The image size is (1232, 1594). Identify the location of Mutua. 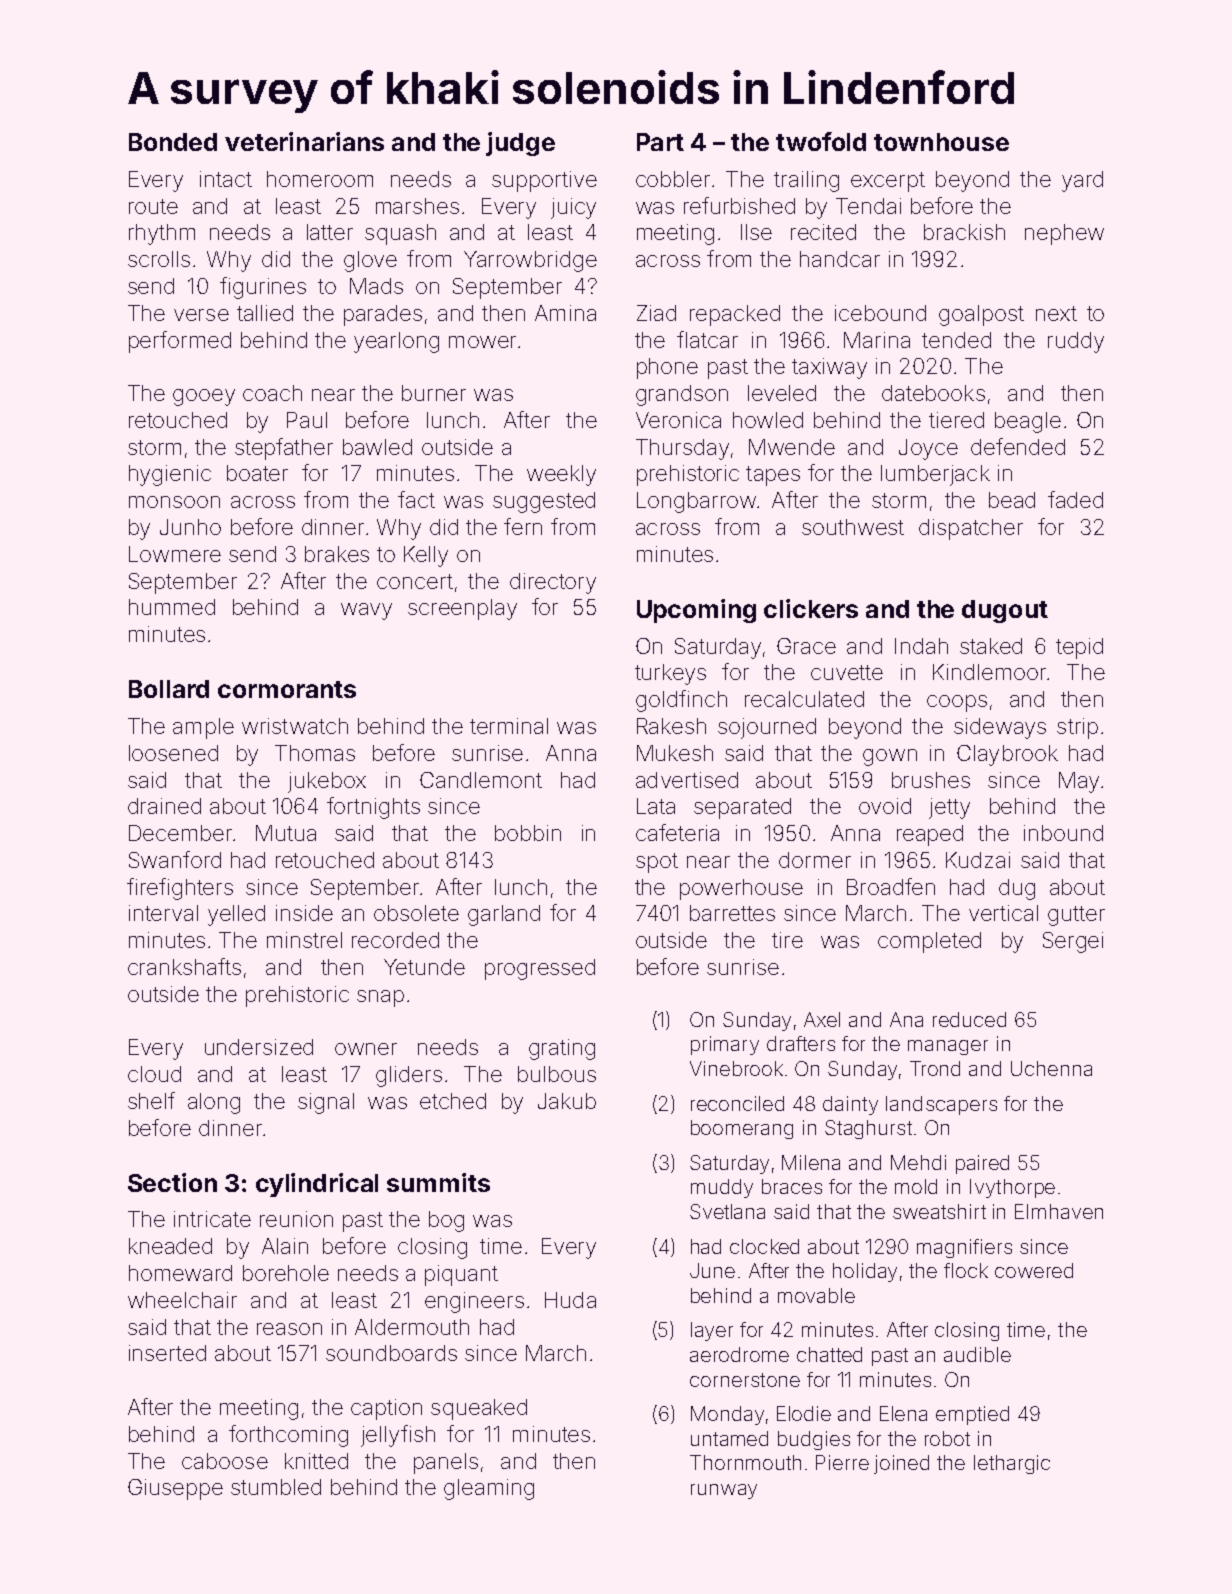
(286, 833).
